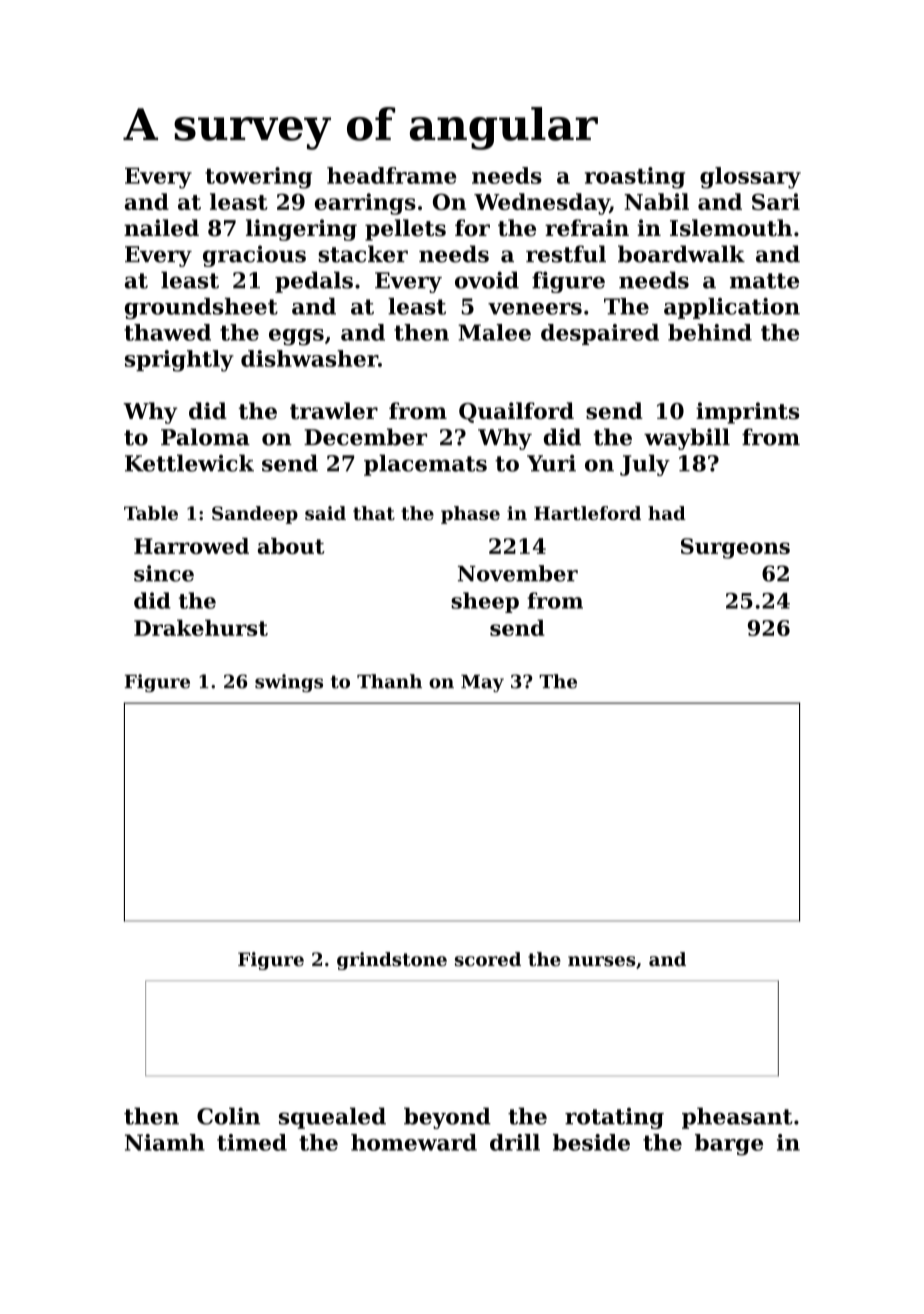 The image size is (924, 1314). I want to click on Niamh, so click(165, 1142).
